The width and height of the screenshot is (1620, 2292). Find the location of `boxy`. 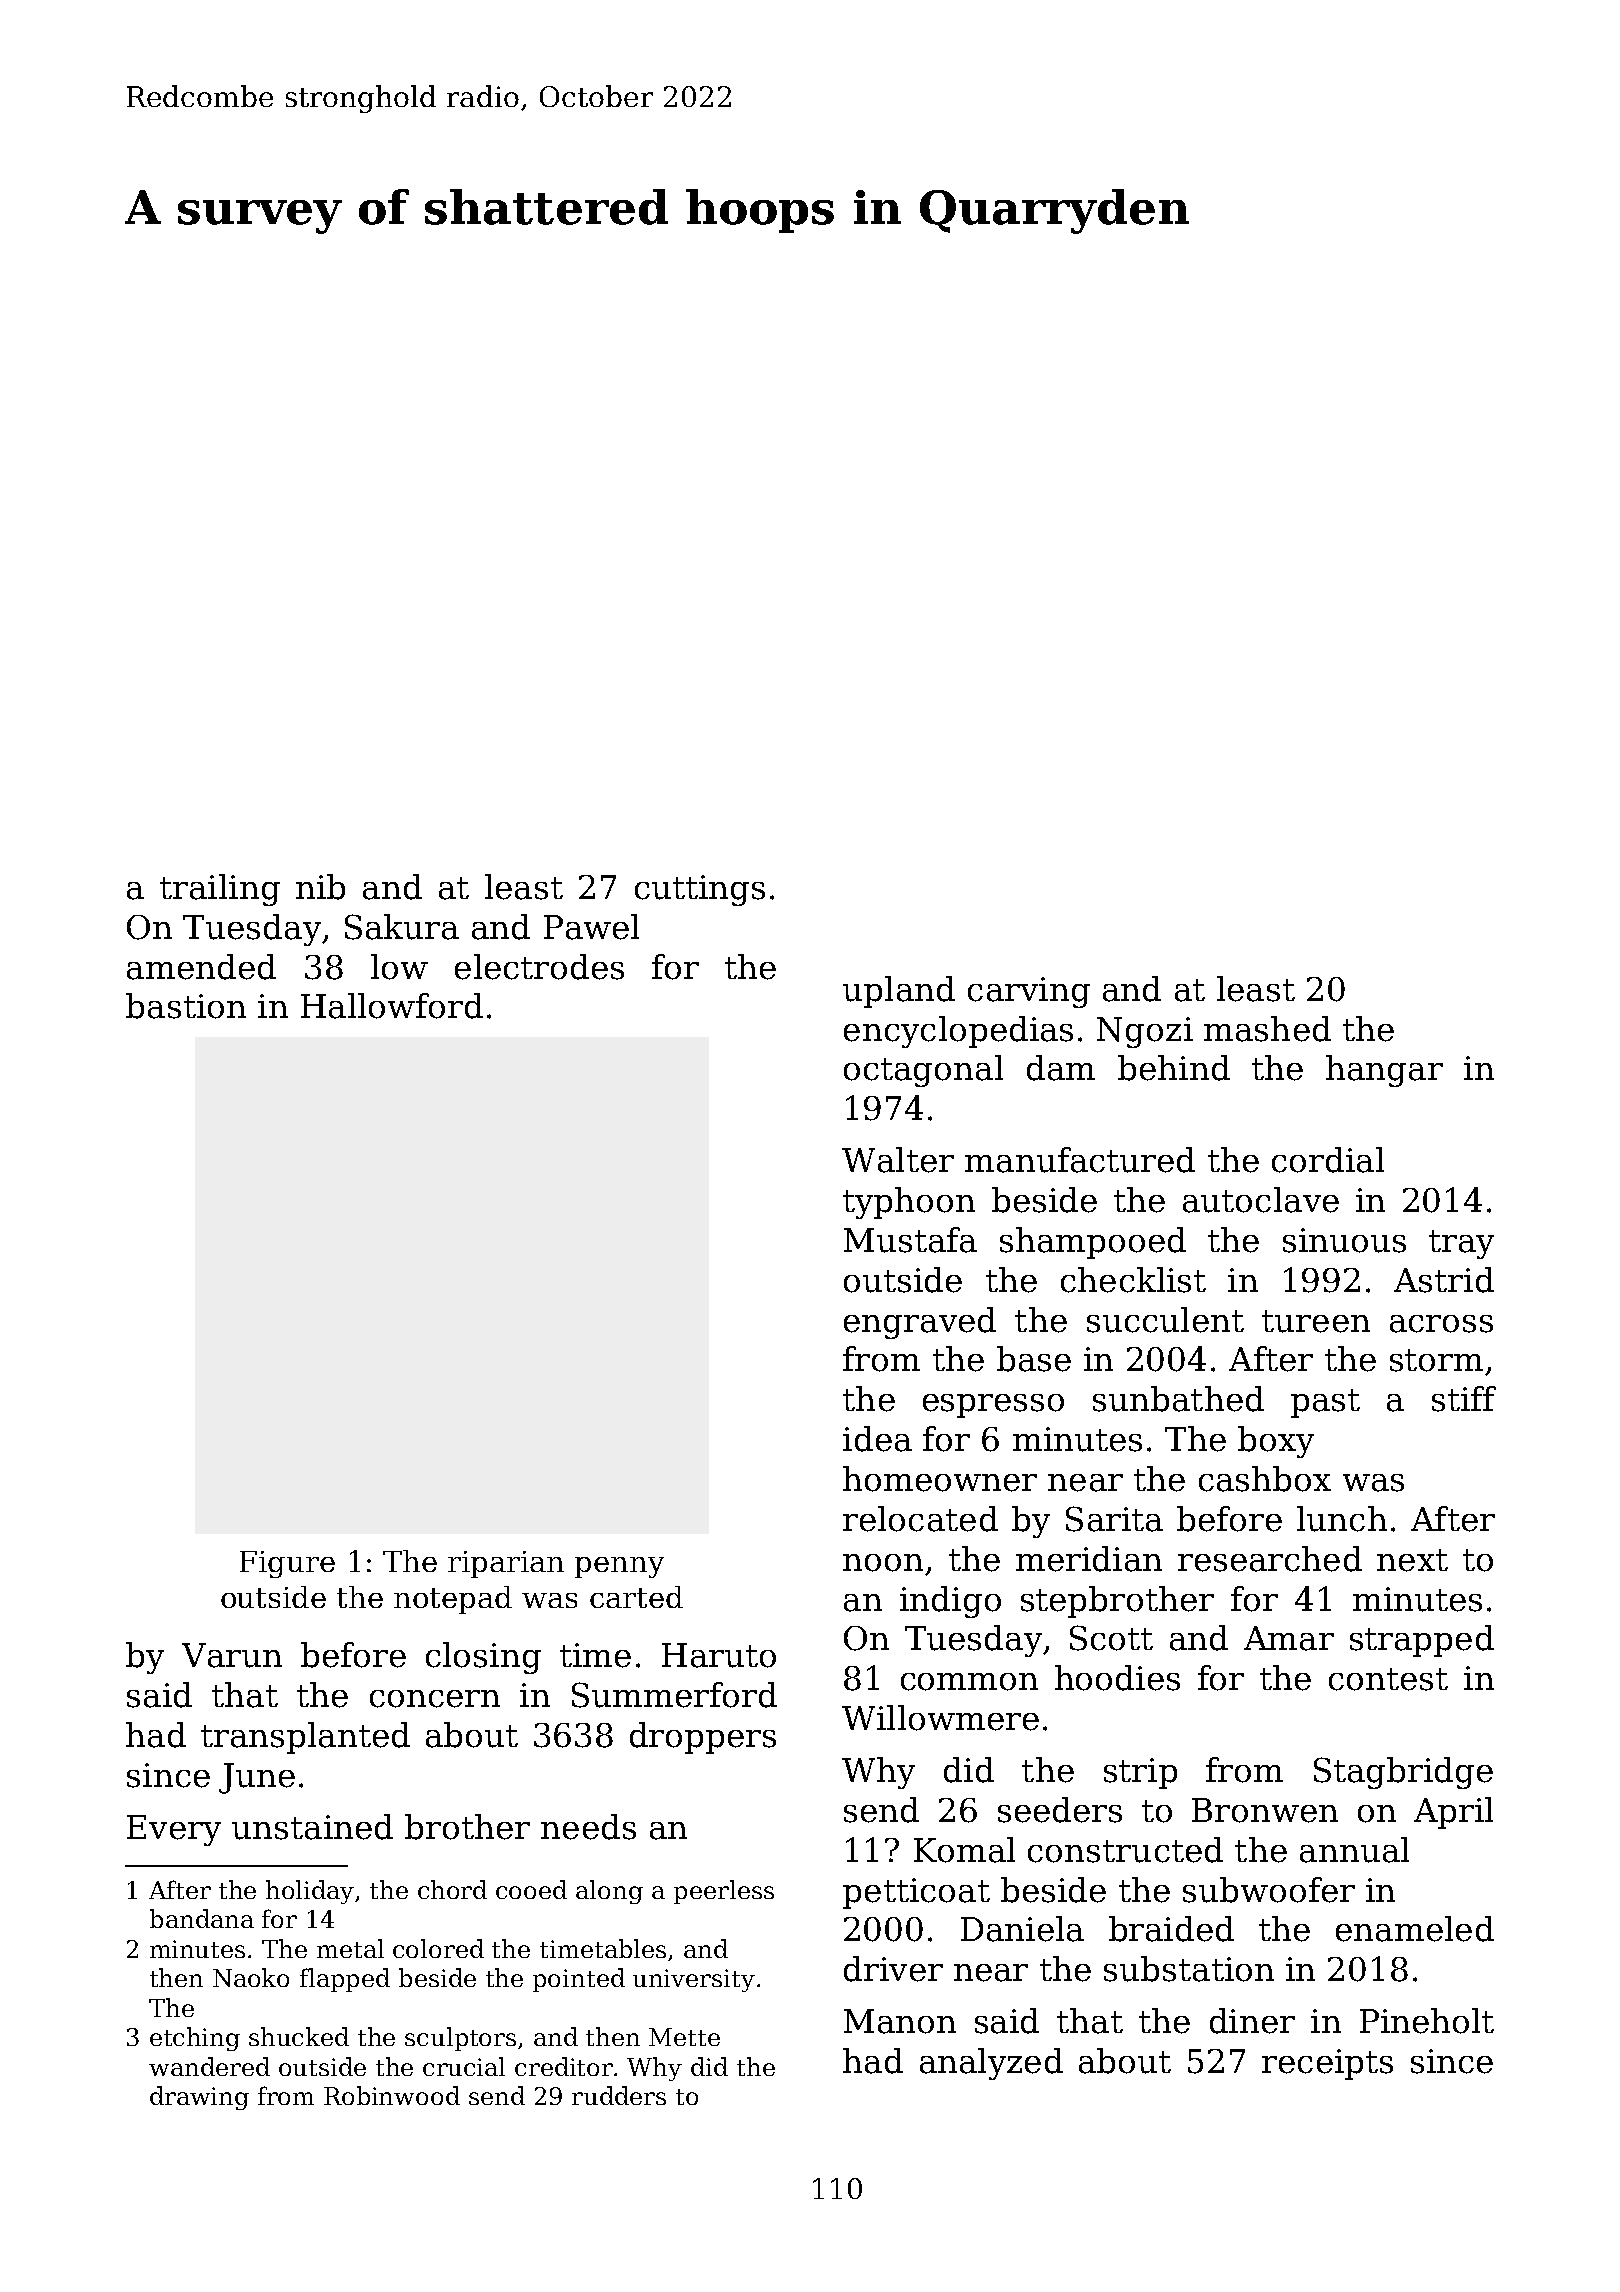

boxy is located at coordinates (1276, 1442).
